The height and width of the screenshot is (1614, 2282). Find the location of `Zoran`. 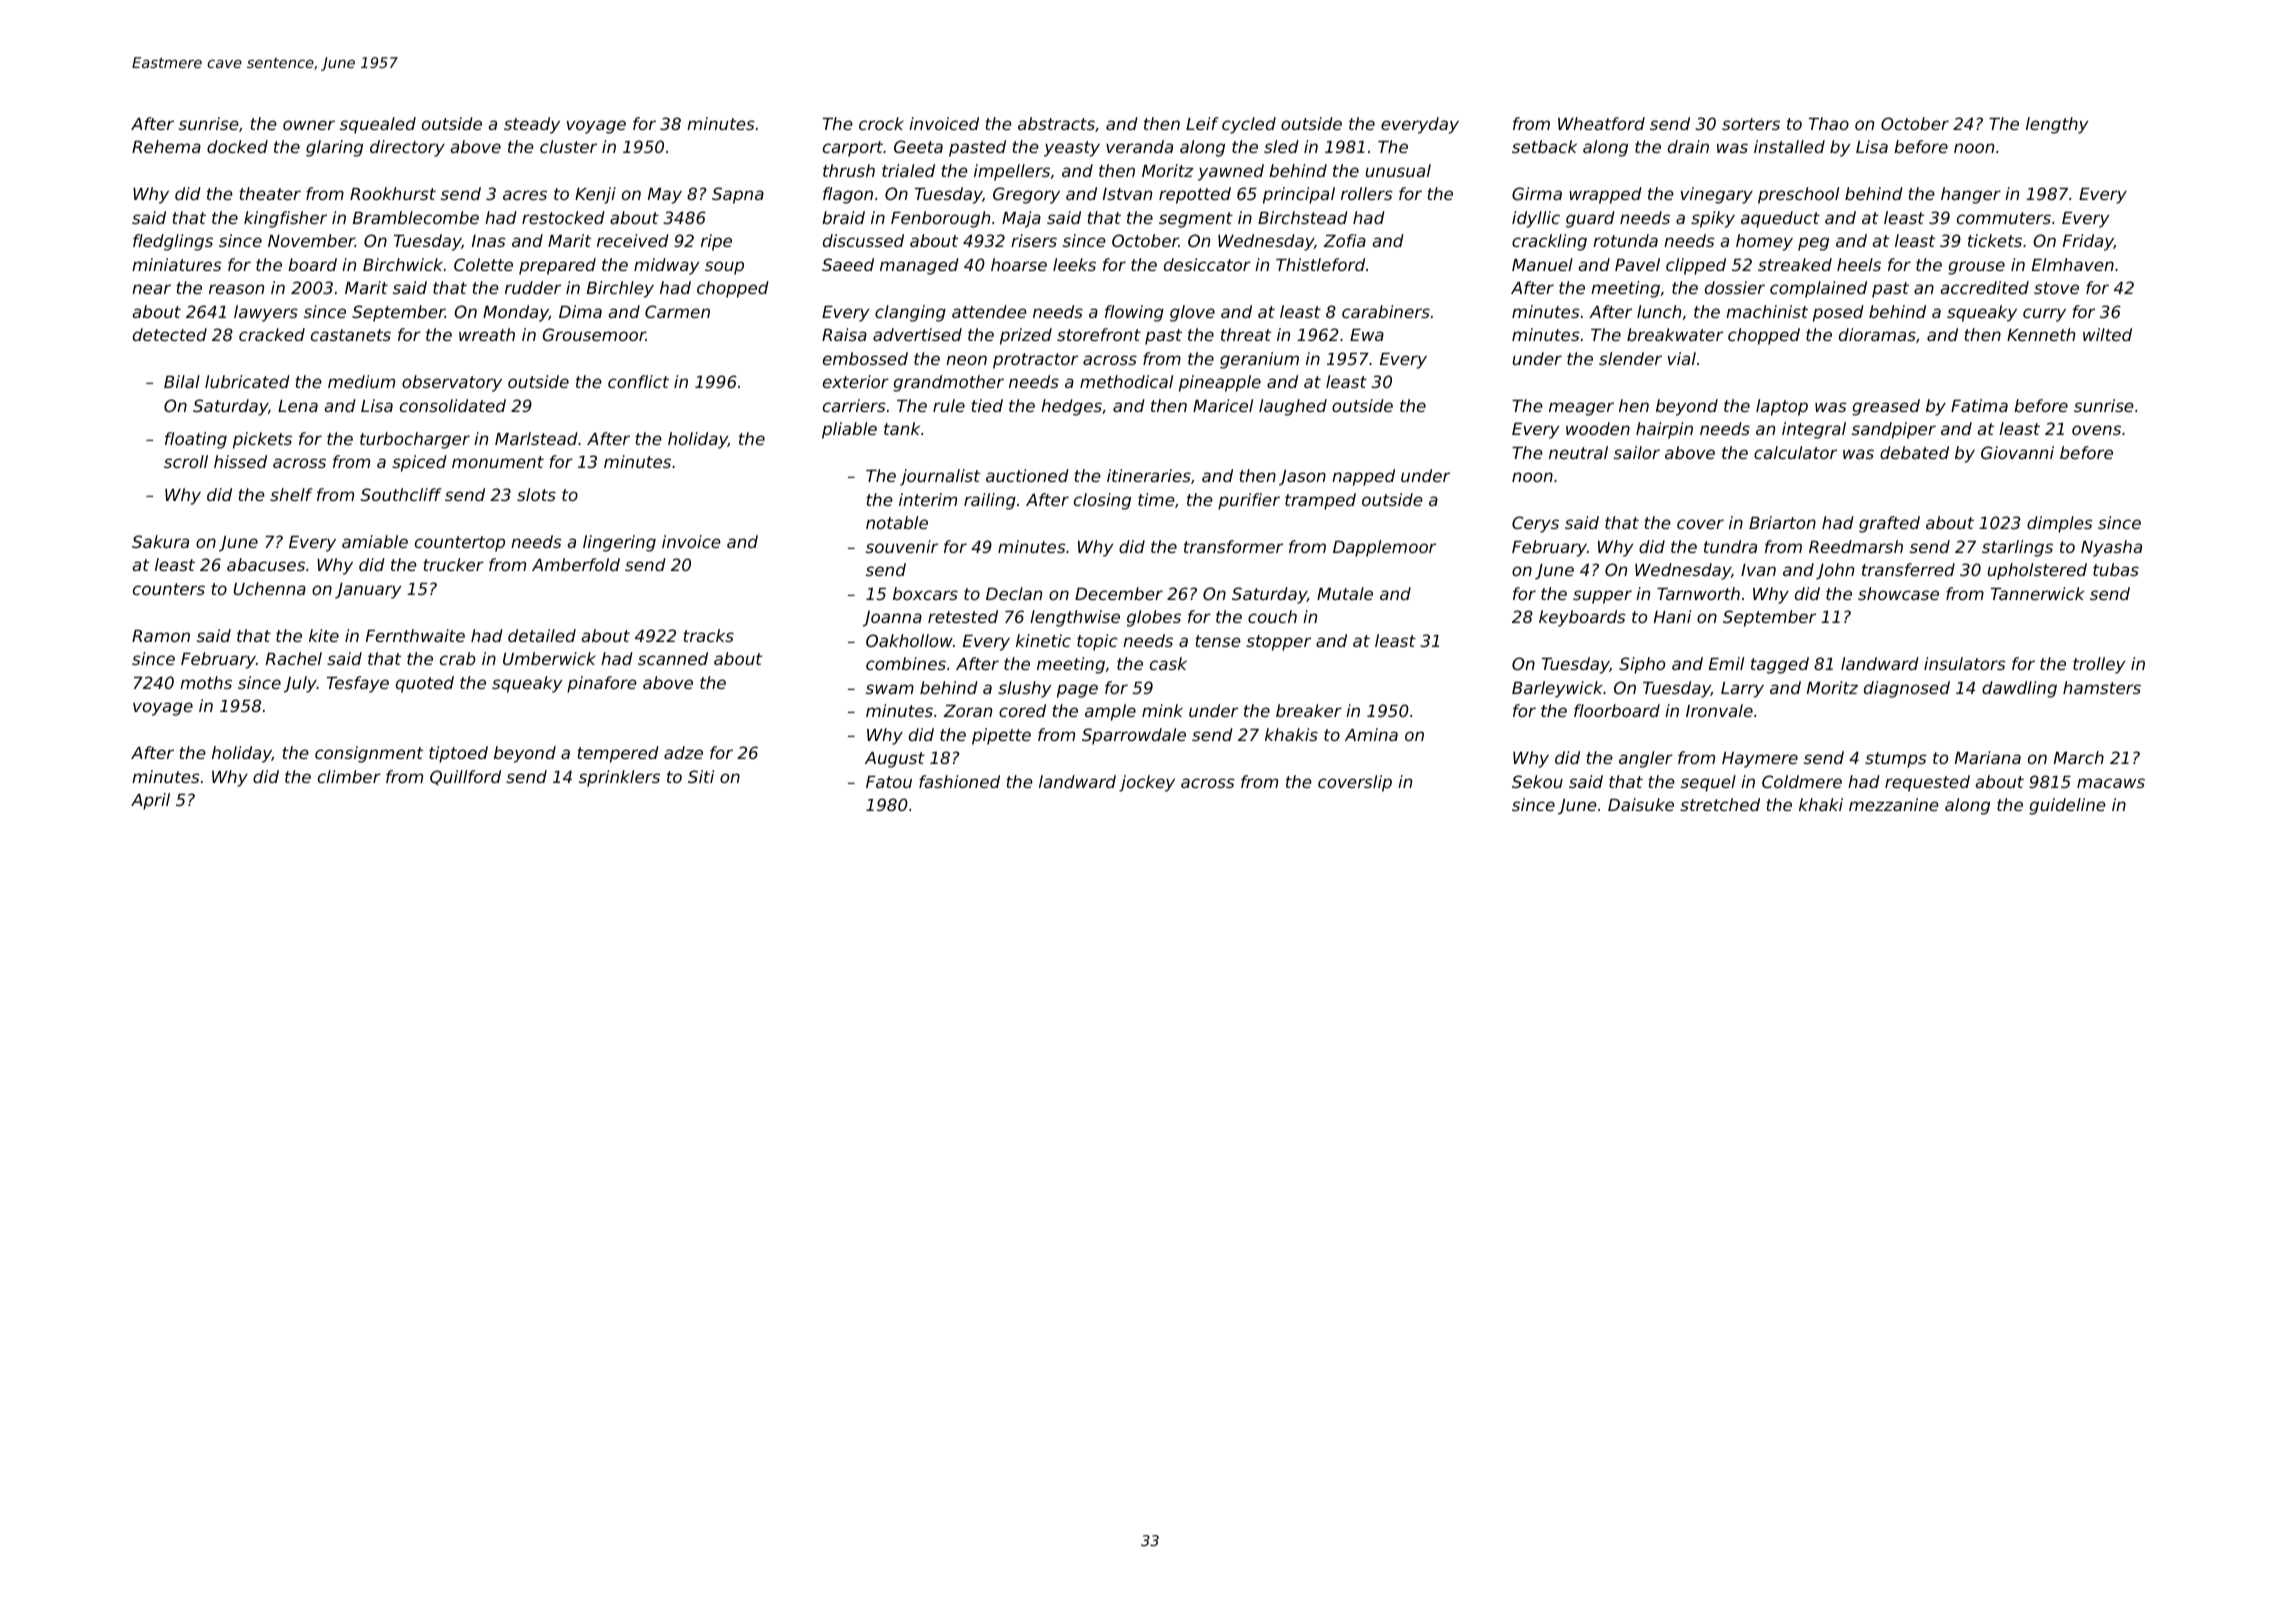

Zoran is located at coordinates (967, 711).
